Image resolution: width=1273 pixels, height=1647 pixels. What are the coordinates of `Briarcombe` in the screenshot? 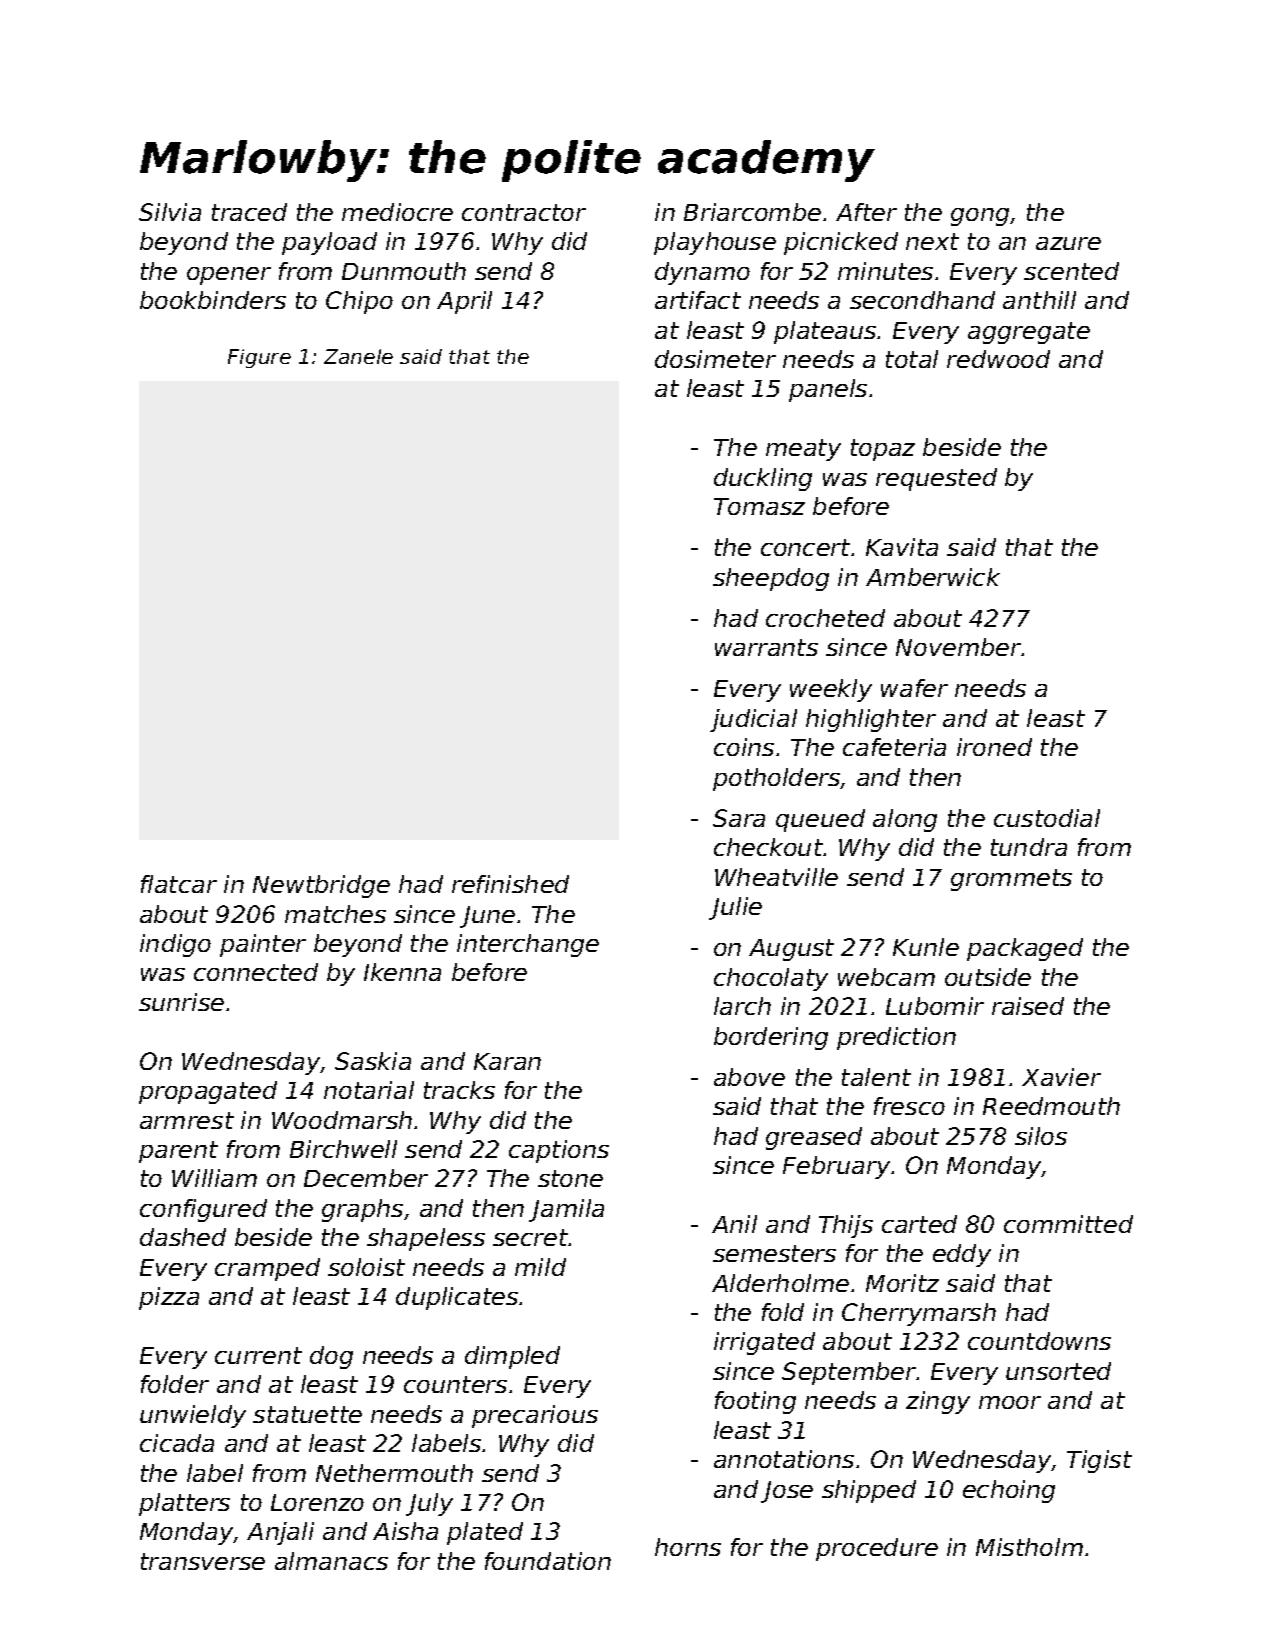 It's located at (752, 212).
